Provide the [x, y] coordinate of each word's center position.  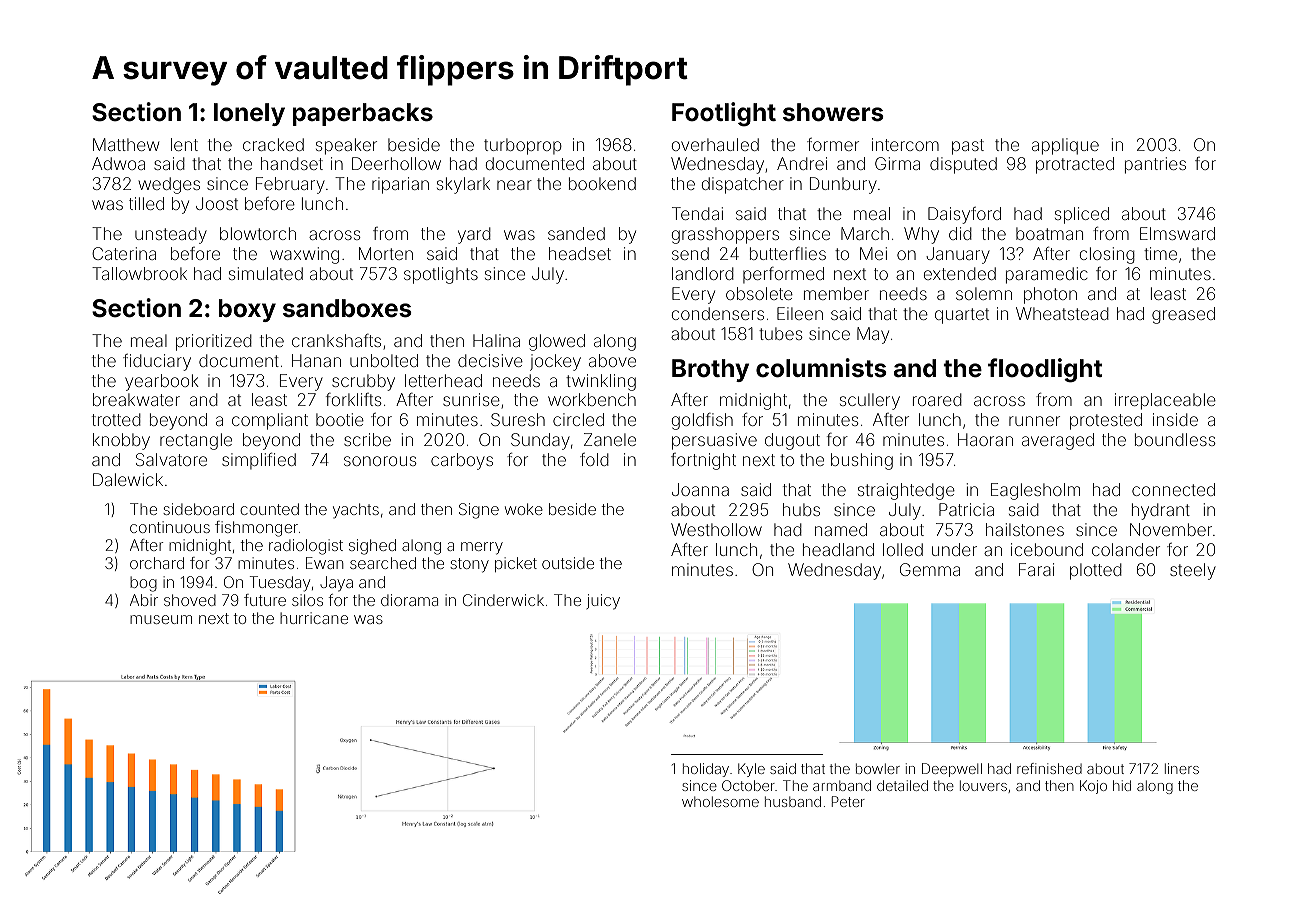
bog [143, 584]
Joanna [700, 489]
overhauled [715, 144]
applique [1065, 146]
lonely [249, 114]
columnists [821, 368]
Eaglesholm [1035, 491]
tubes [780, 333]
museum [161, 619]
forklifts [353, 399]
